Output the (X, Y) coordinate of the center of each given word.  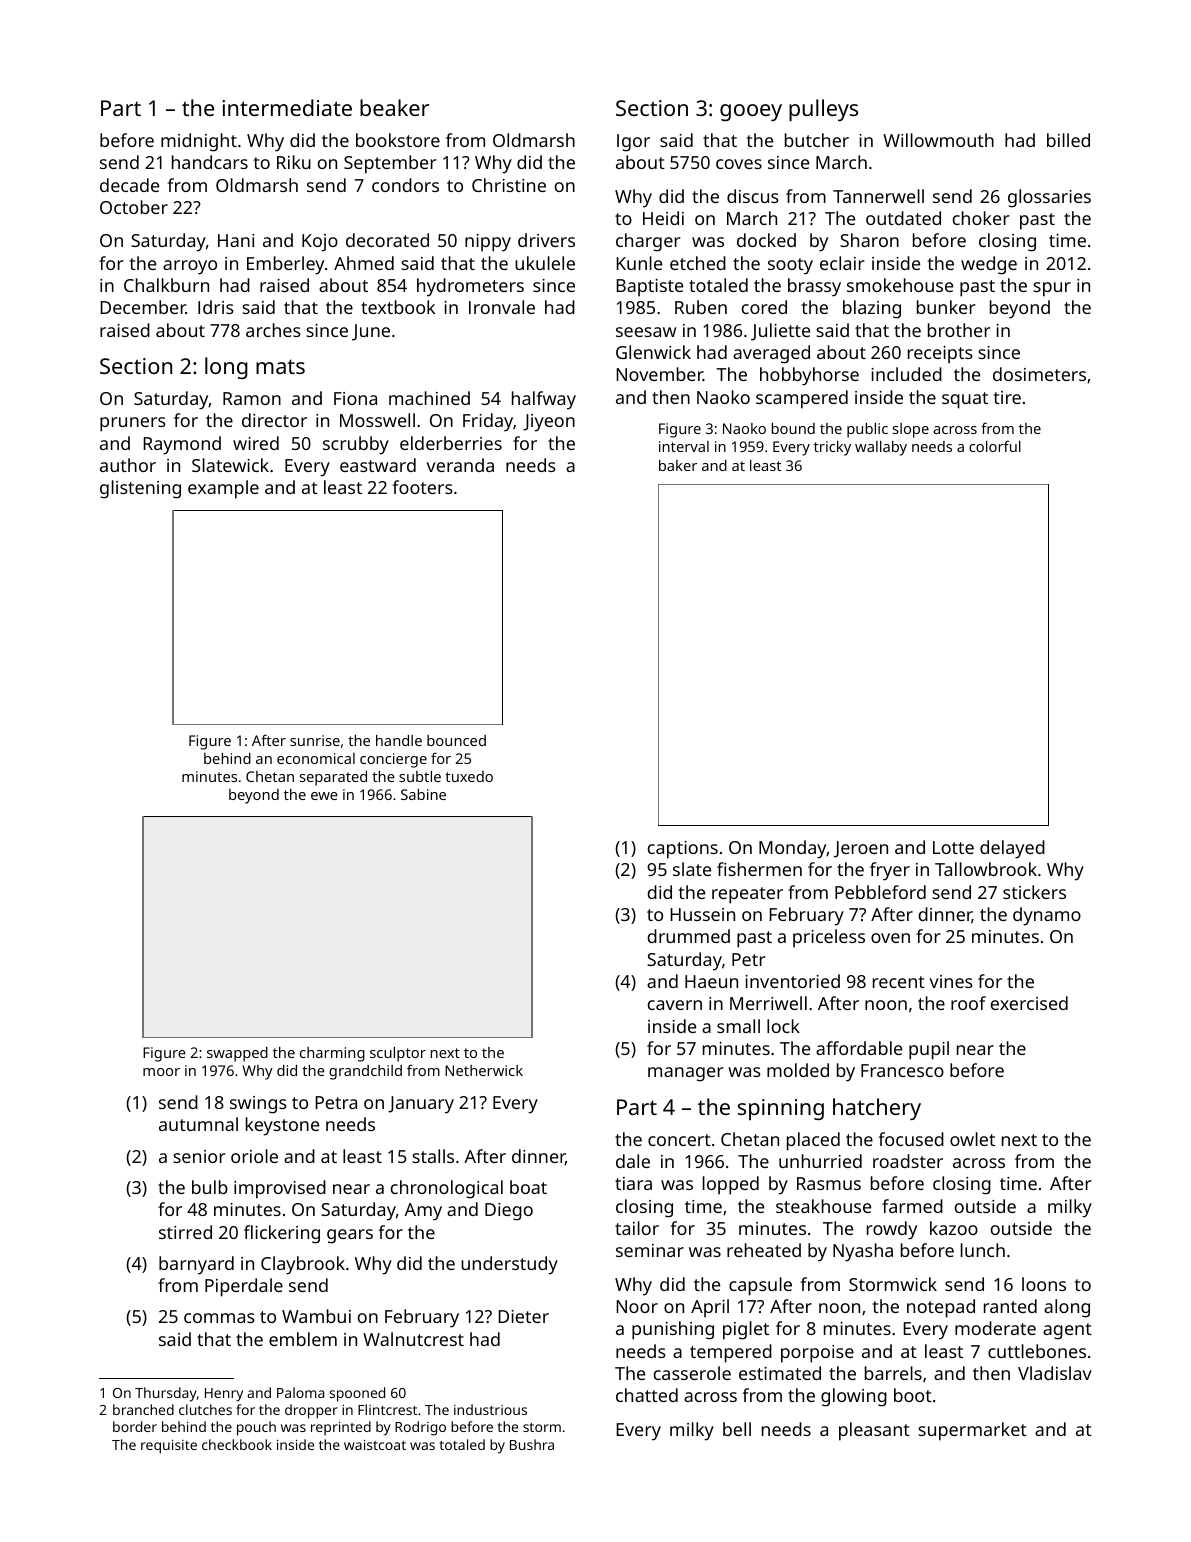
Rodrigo (420, 1428)
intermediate (287, 107)
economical (316, 758)
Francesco (902, 1070)
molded (798, 1070)
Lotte (953, 847)
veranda (460, 465)
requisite (169, 1447)
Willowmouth (938, 140)
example (223, 489)
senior (199, 1156)
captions (683, 850)
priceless (829, 938)
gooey (751, 112)
